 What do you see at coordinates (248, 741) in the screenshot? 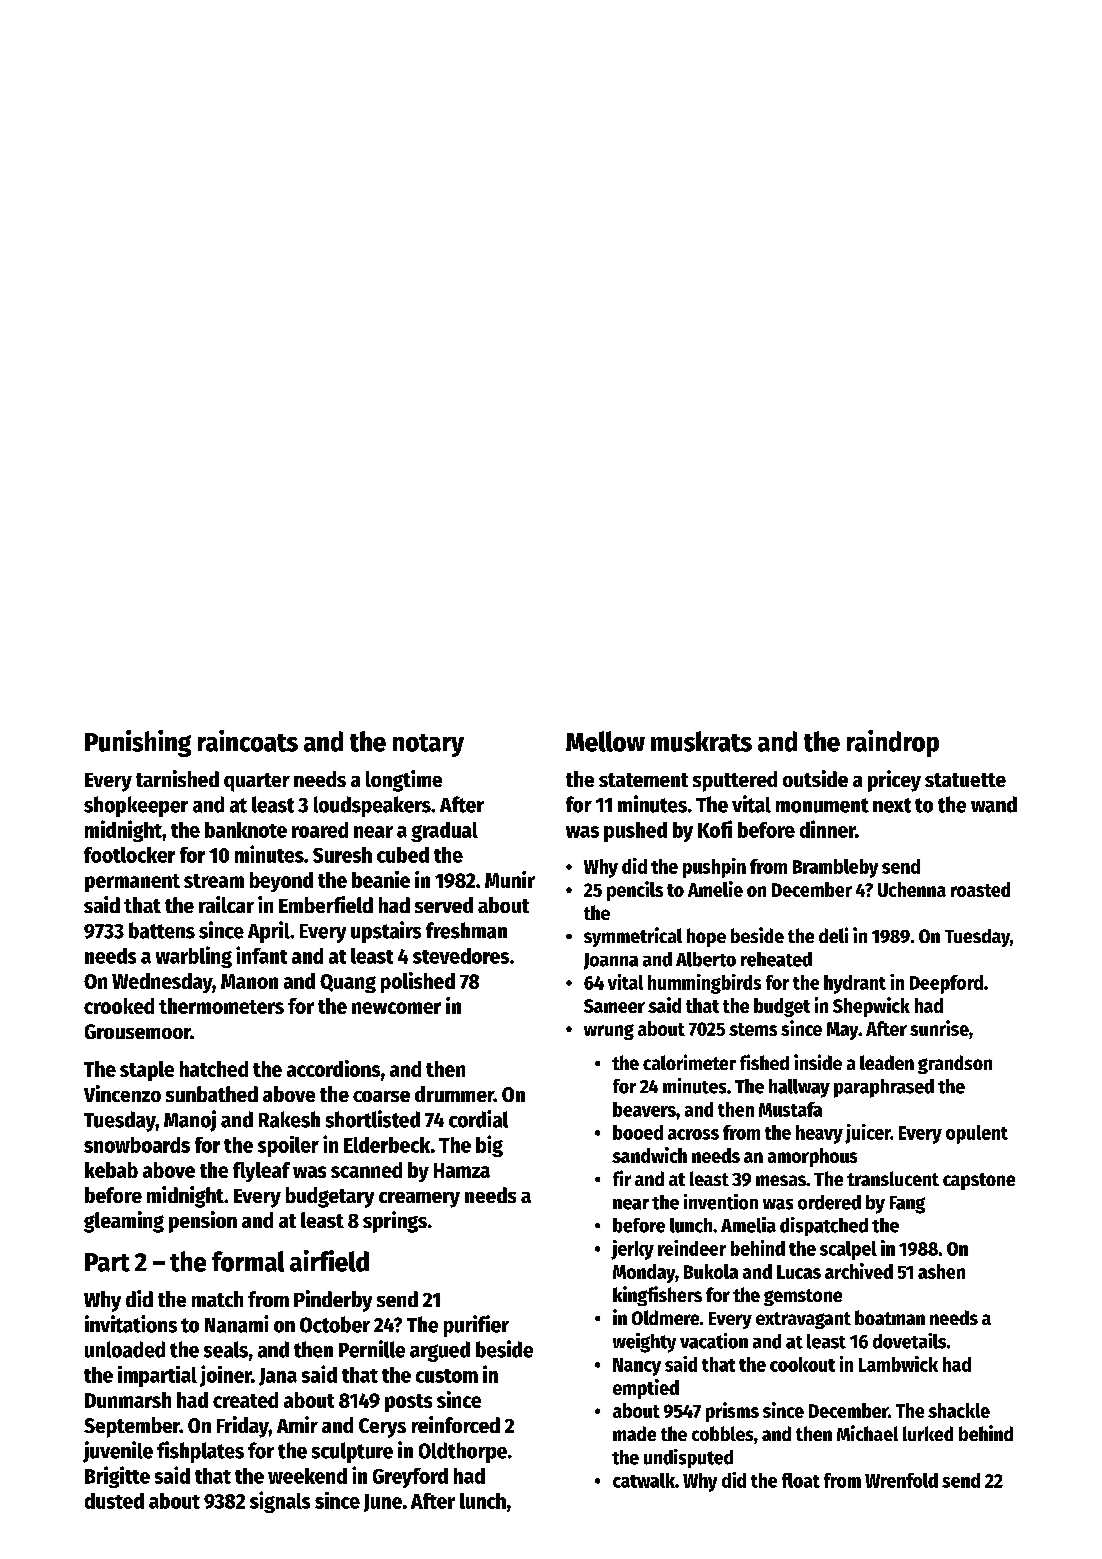
I see `raincoats` at bounding box center [248, 741].
